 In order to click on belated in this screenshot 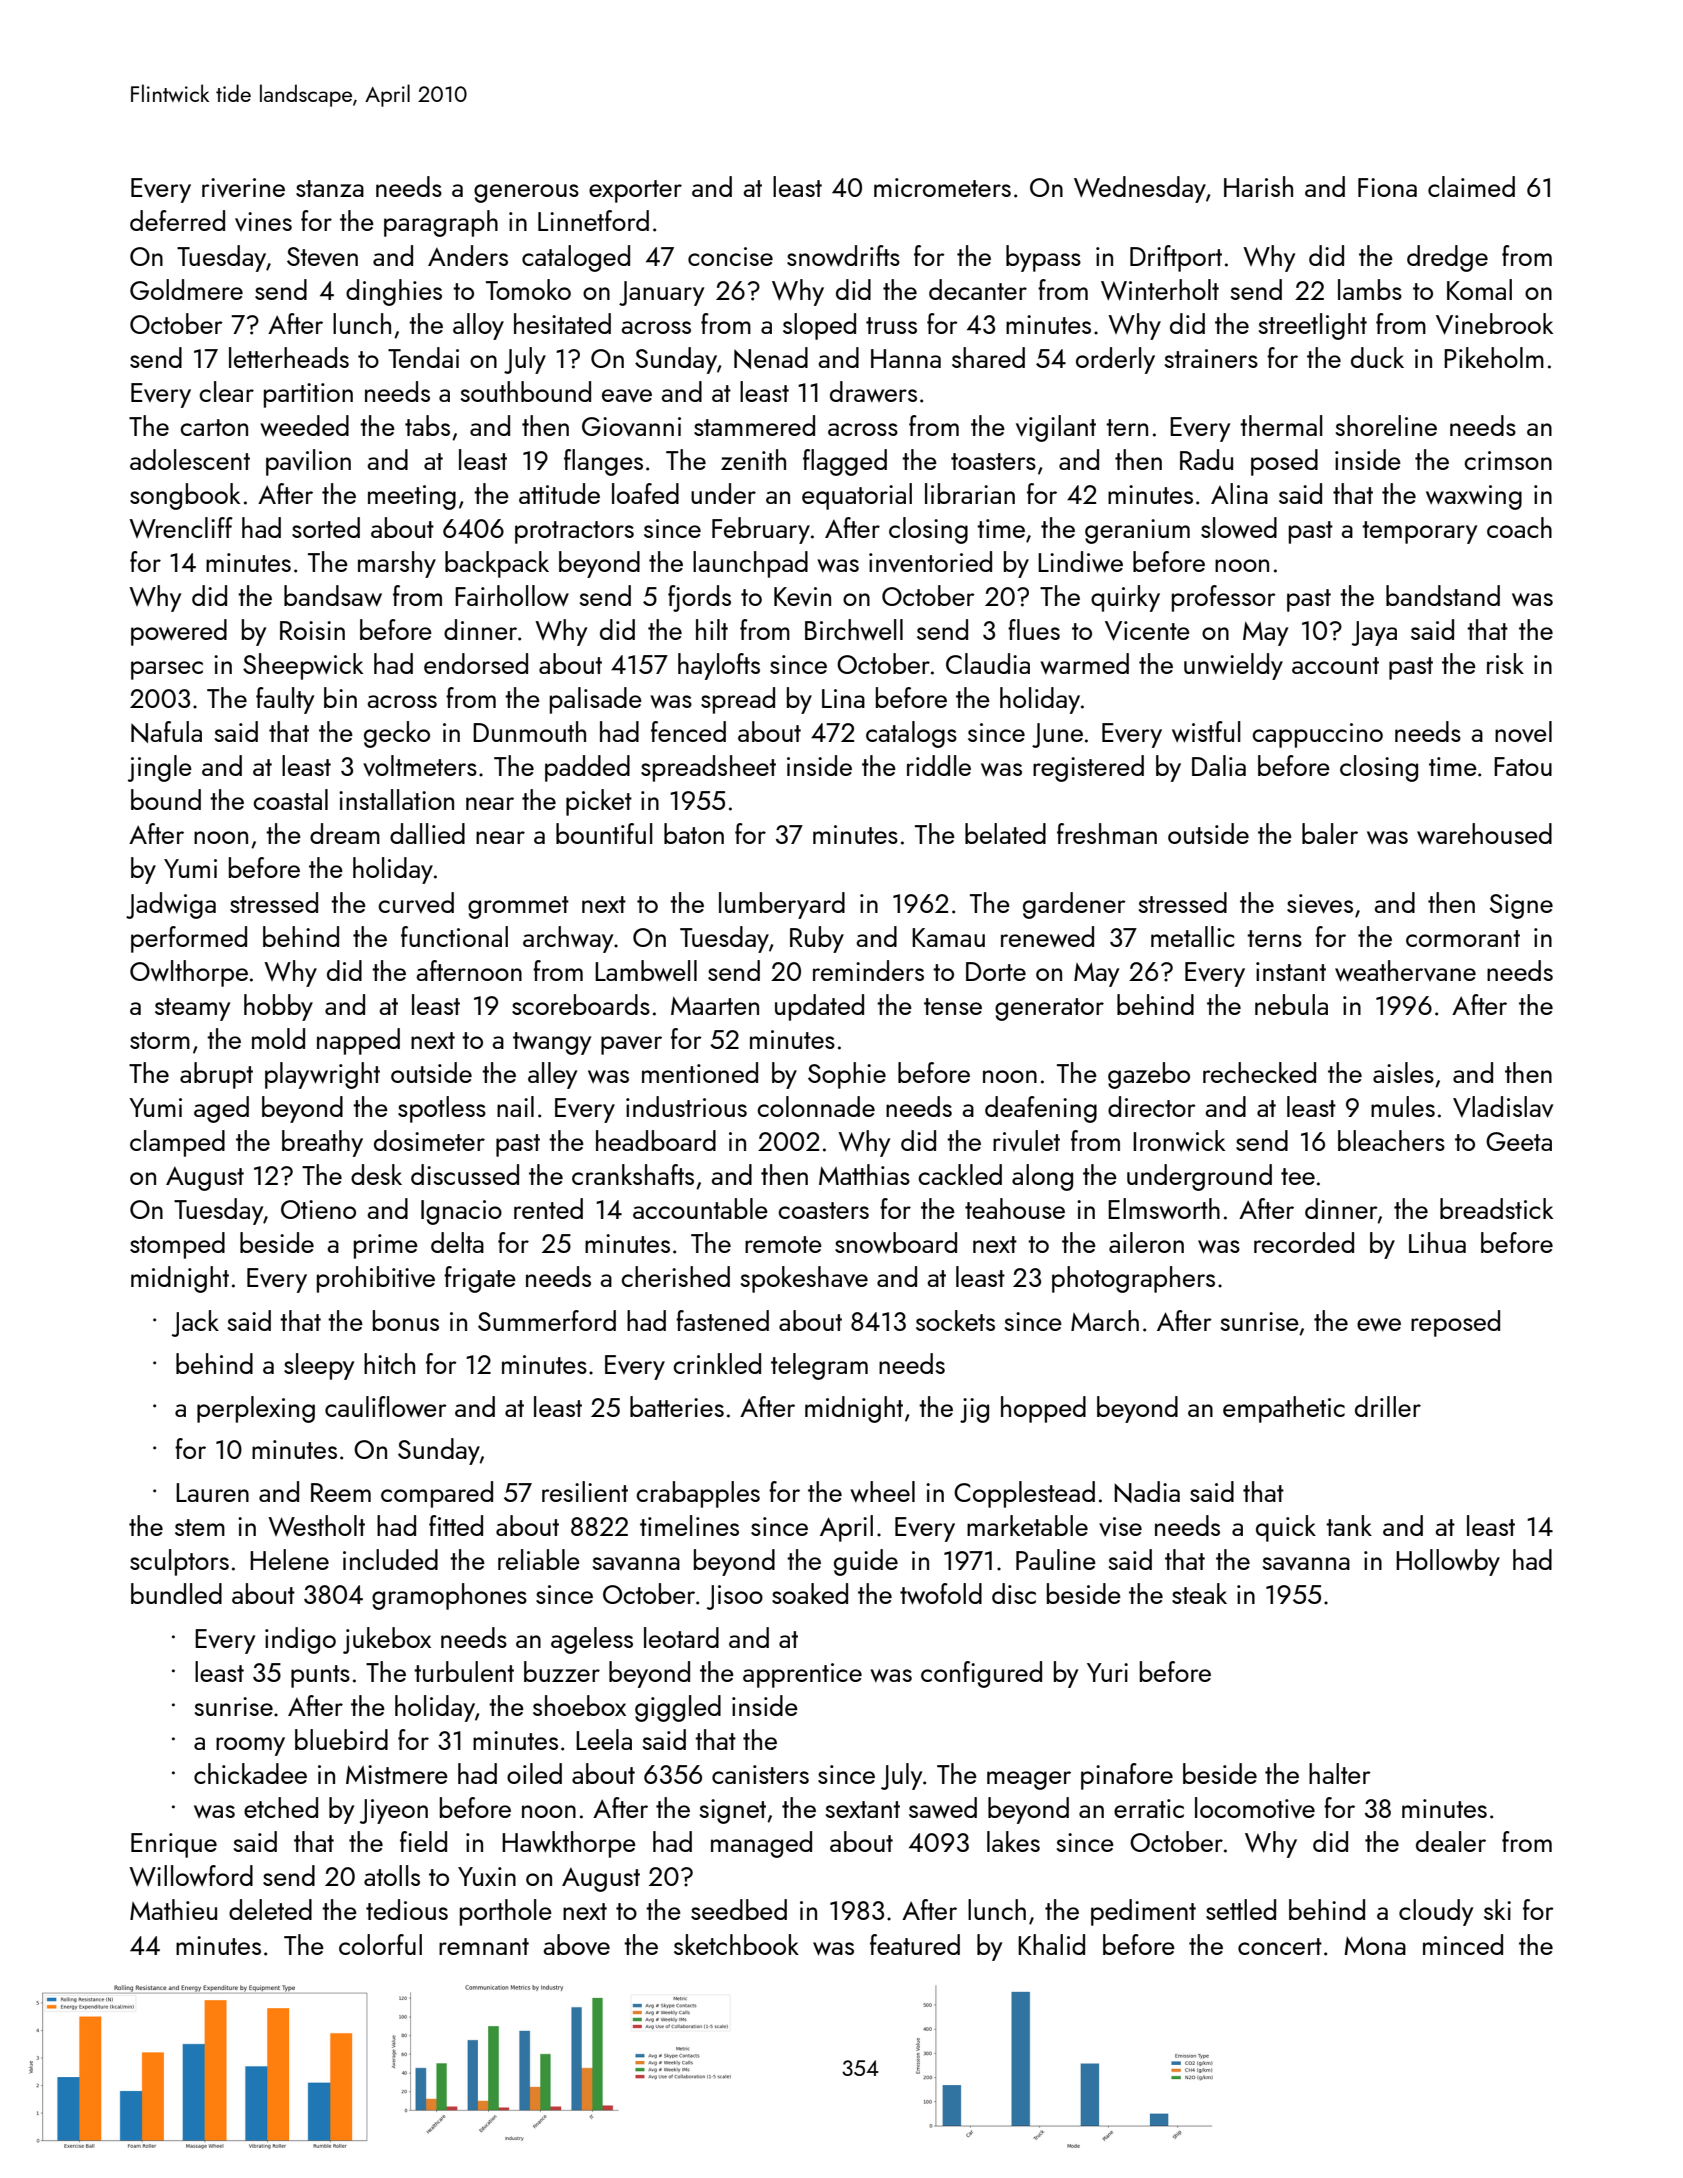, I will do `click(1005, 833)`.
